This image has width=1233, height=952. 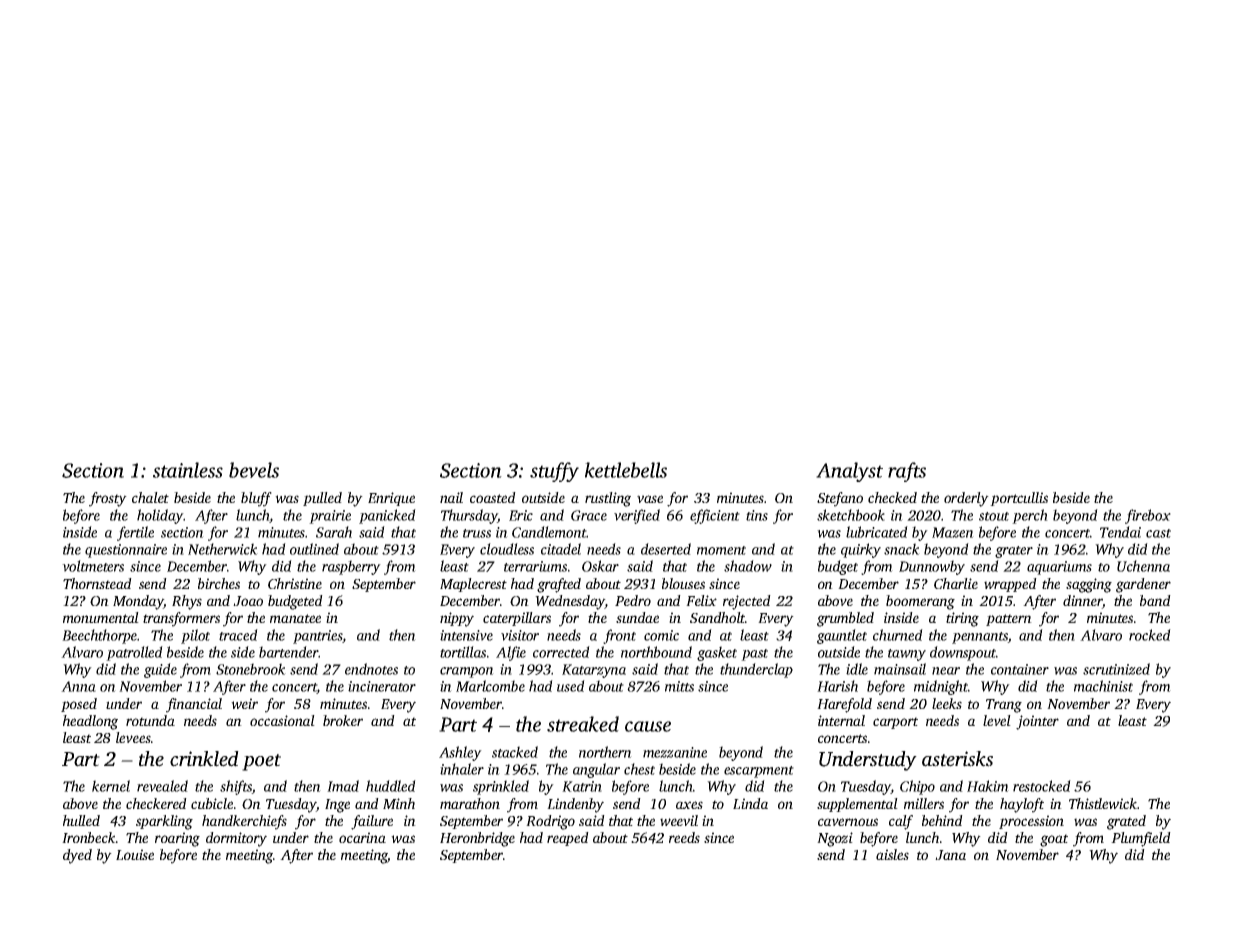 I want to click on incinerator, so click(x=382, y=686).
